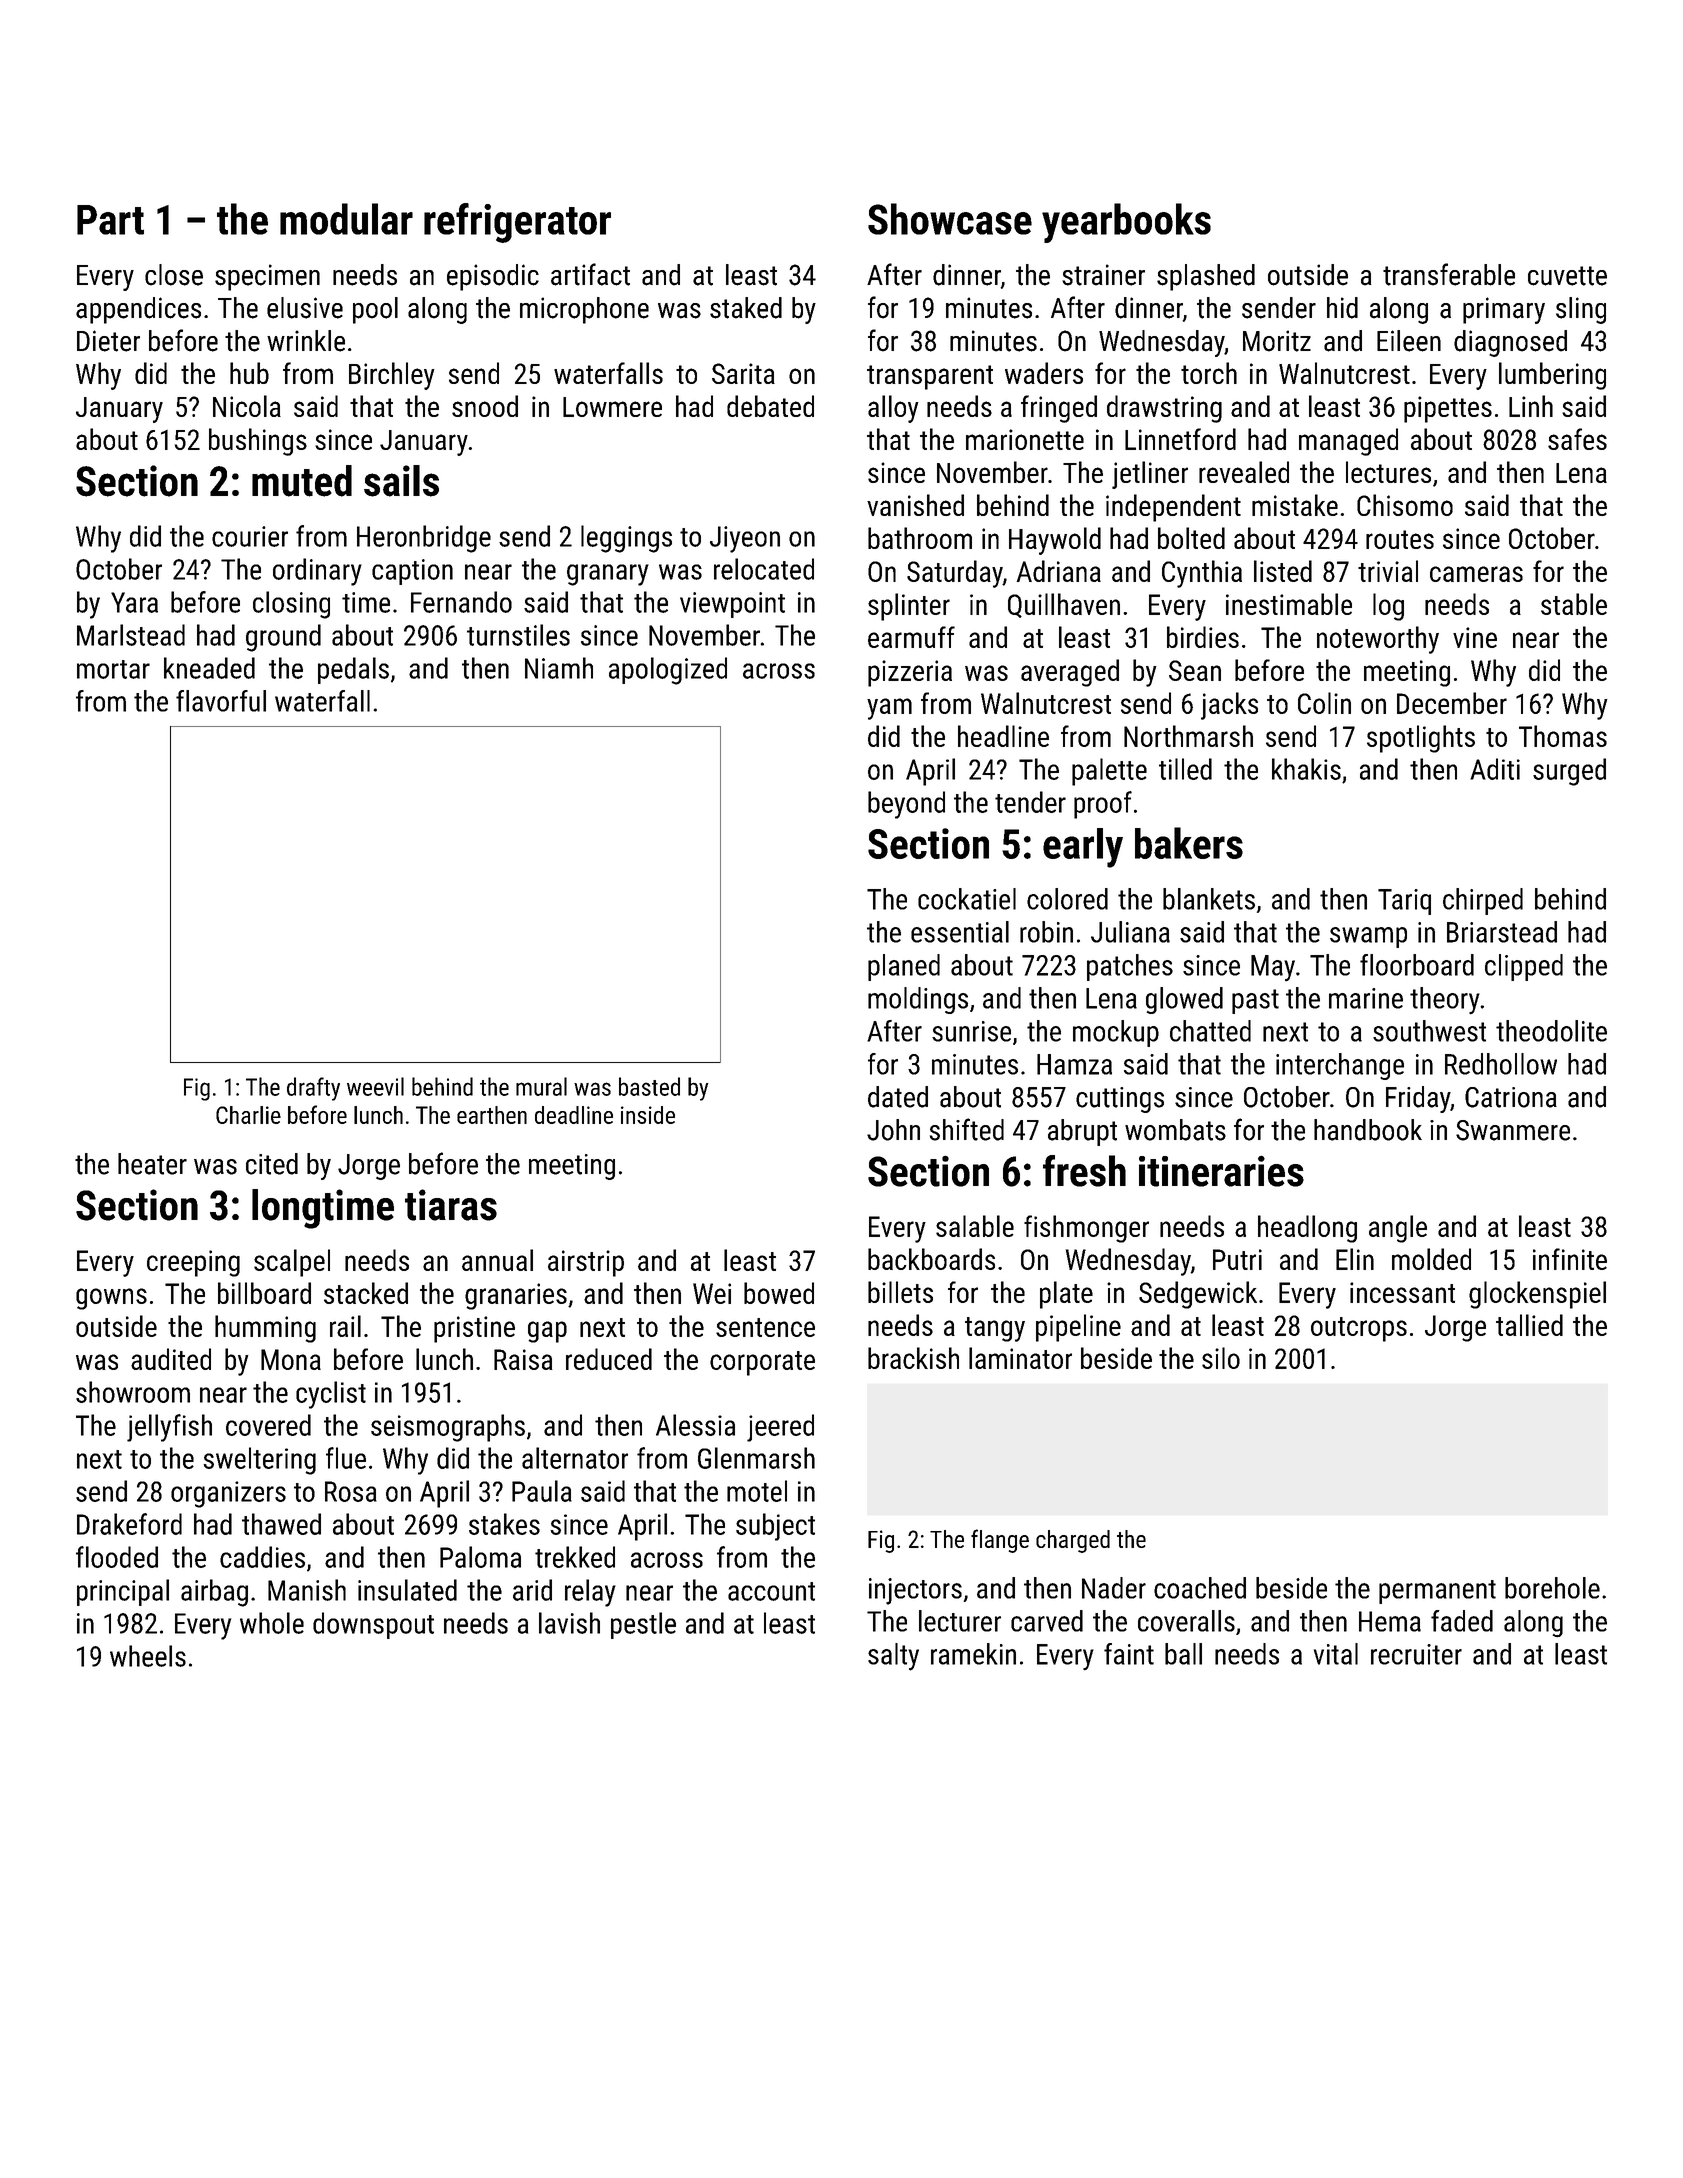  Describe the element at coordinates (559, 668) in the image. I see `Niamh` at that location.
